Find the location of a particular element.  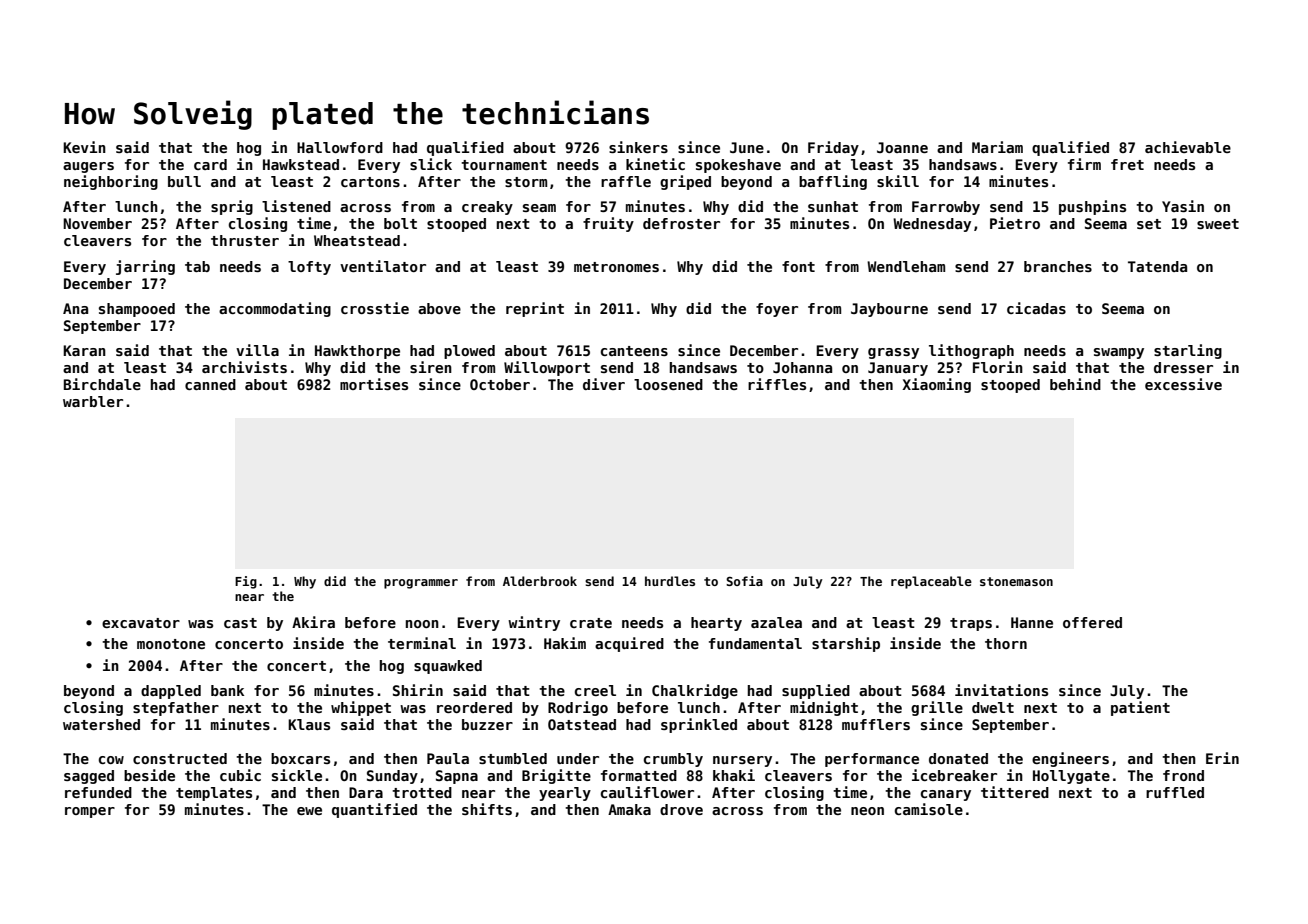

behind is located at coordinates (1075, 384).
